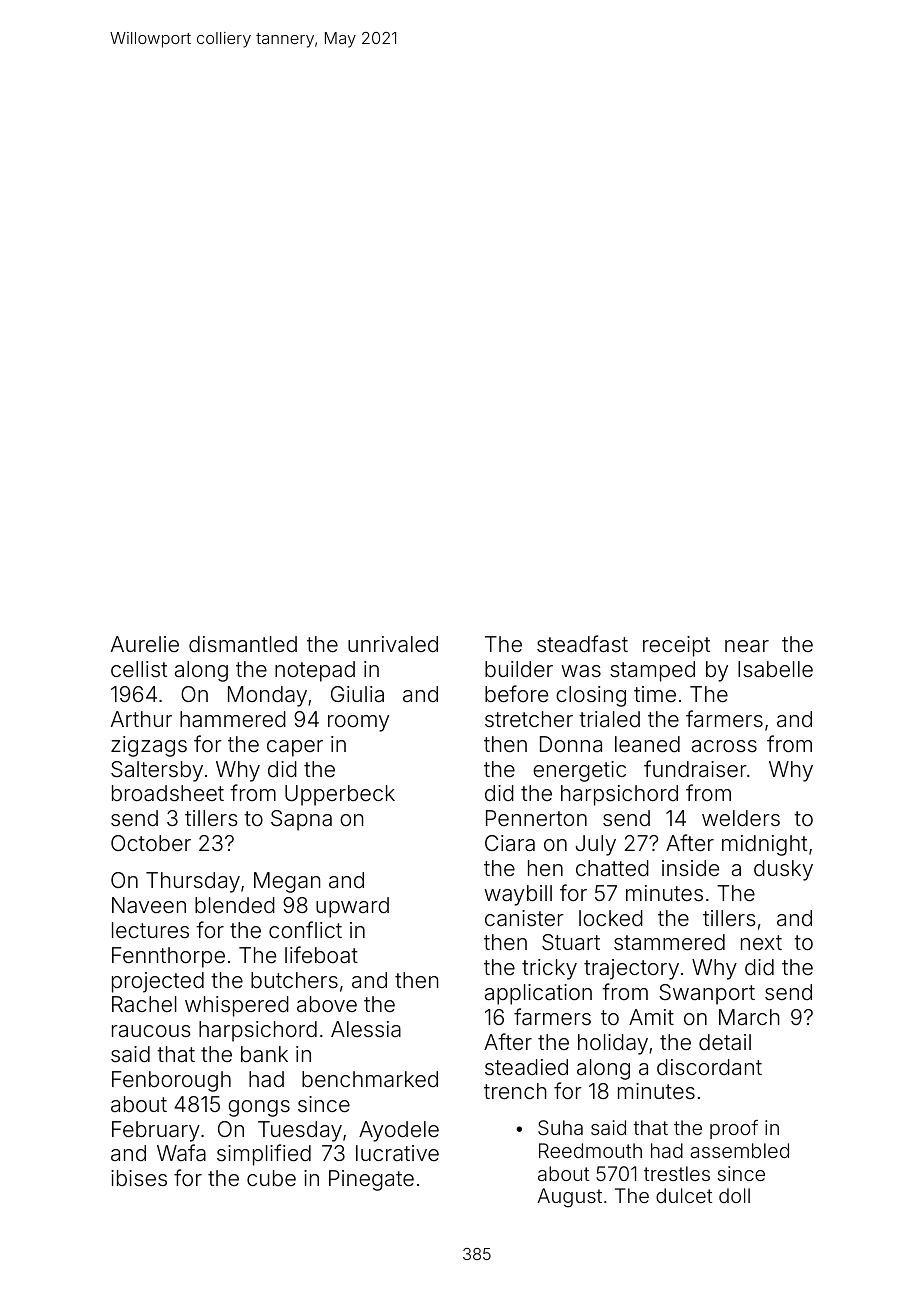 The width and height of the screenshot is (924, 1314). I want to click on Pennerton, so click(536, 818).
